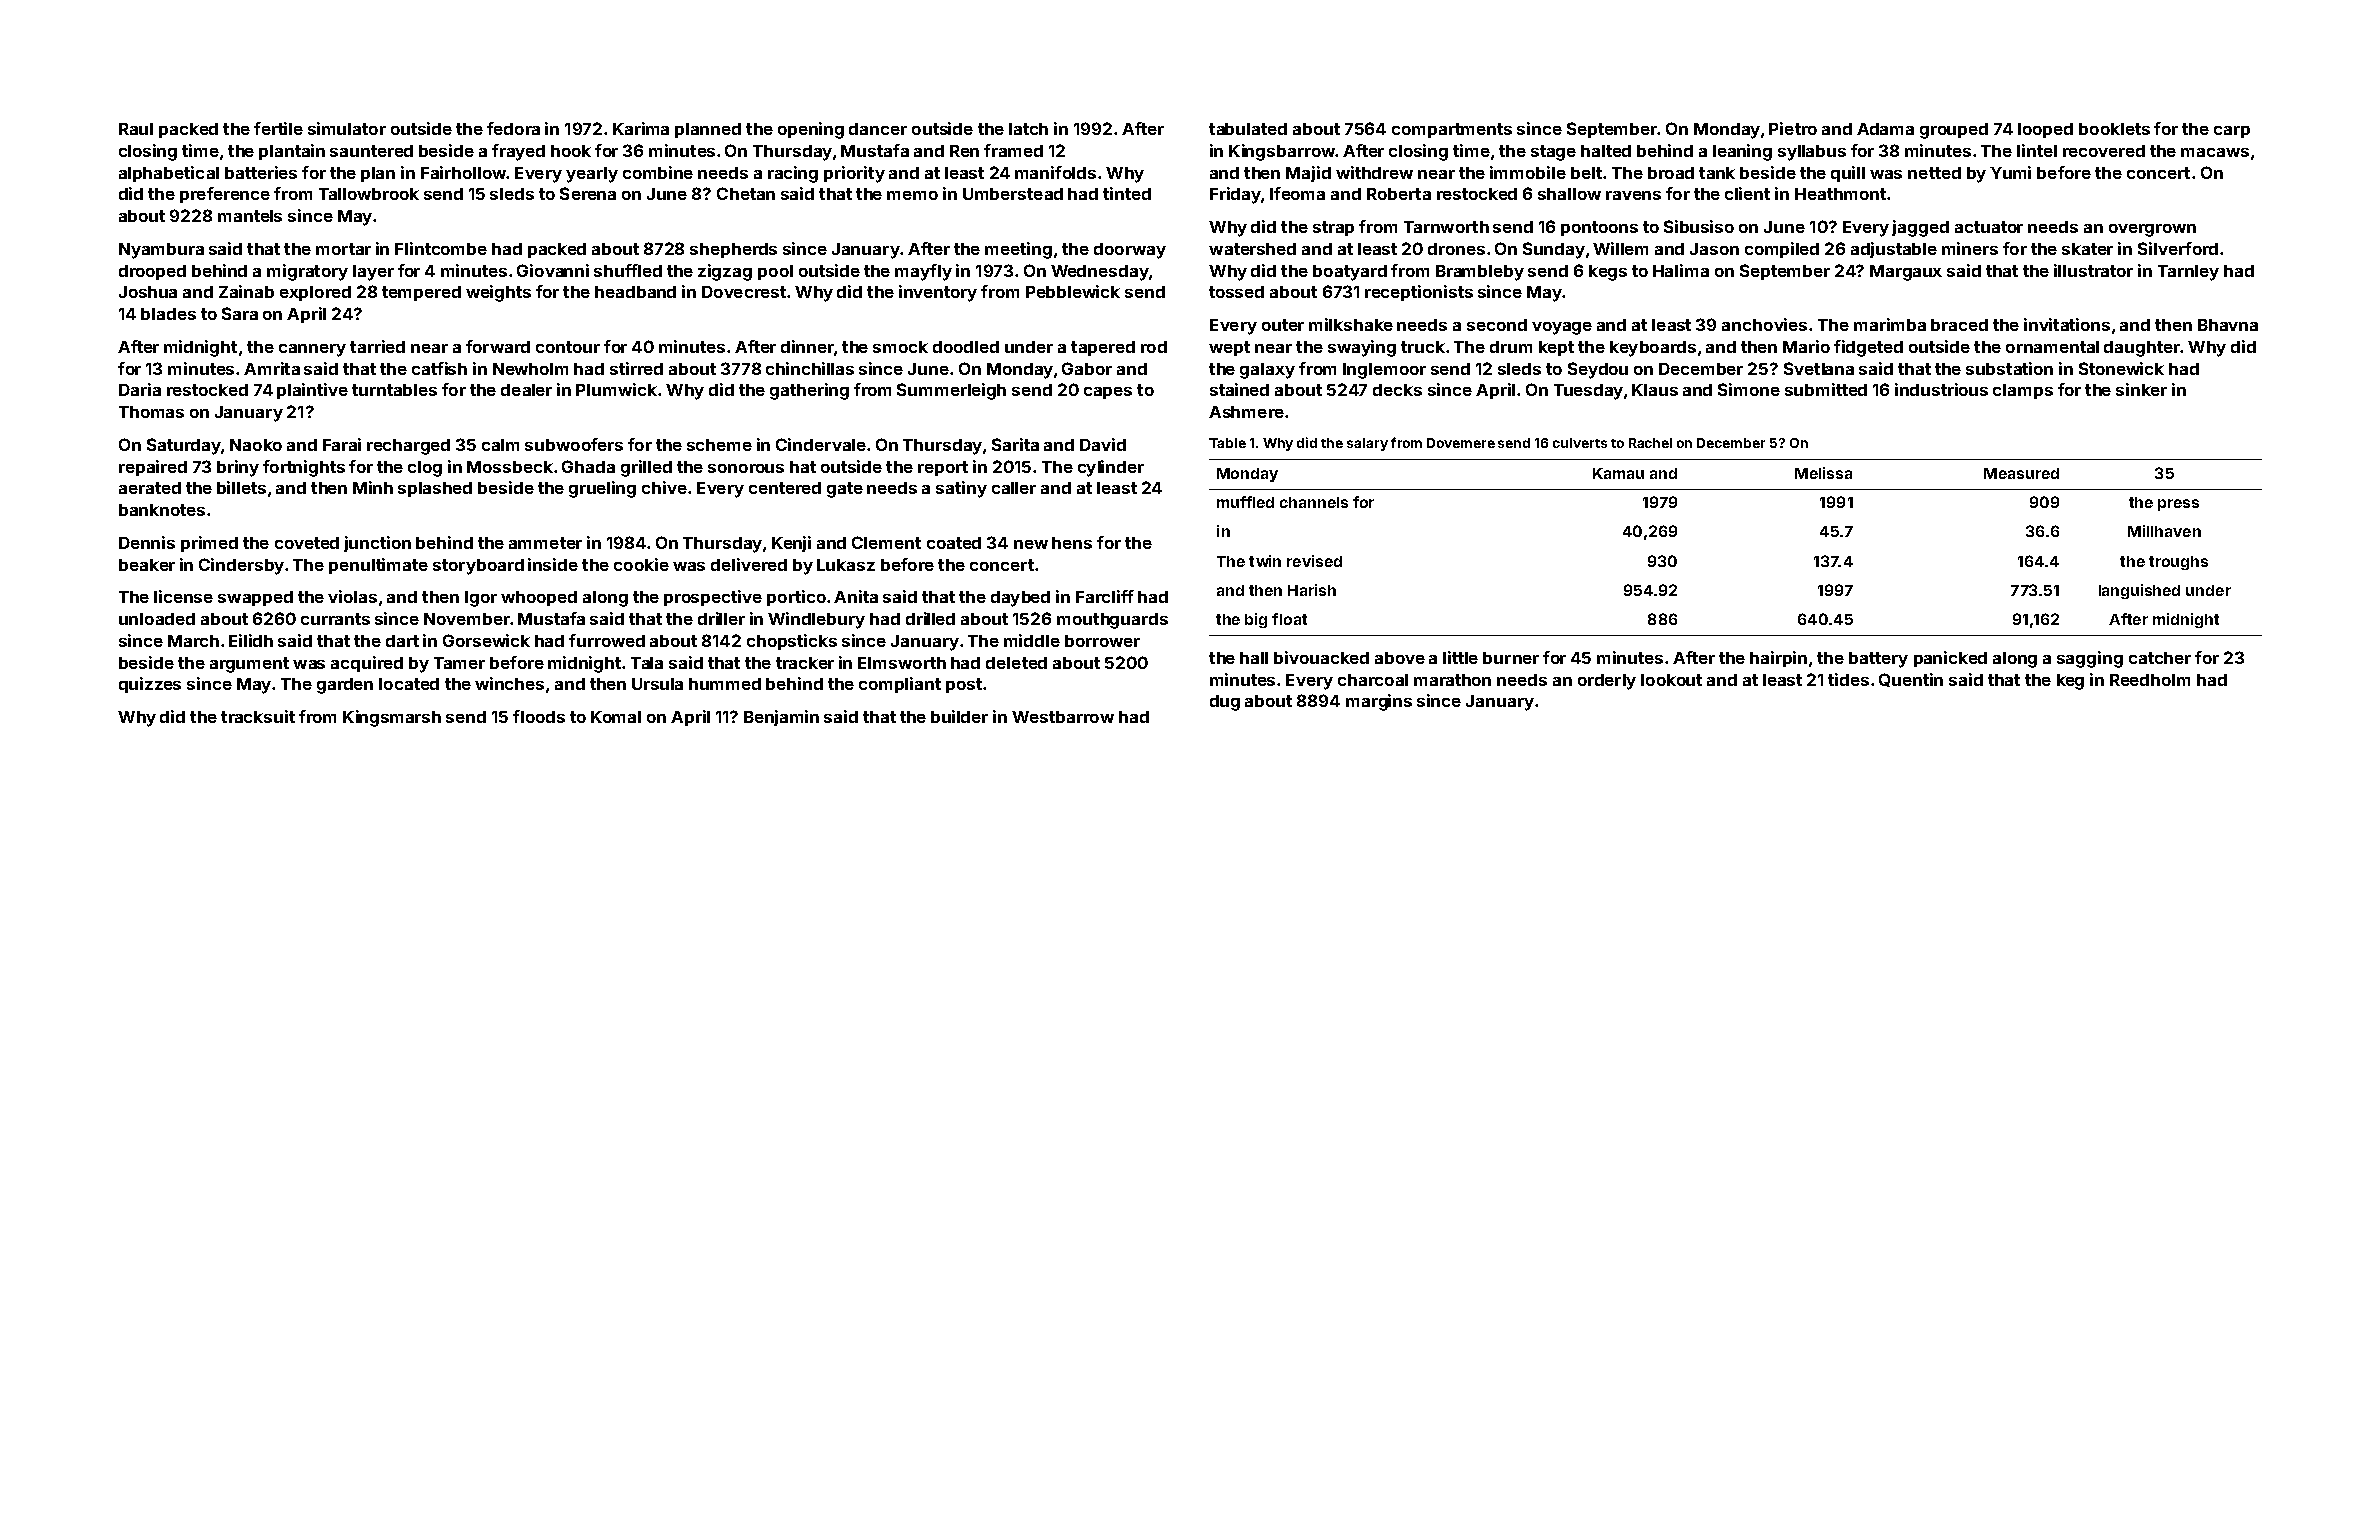 Image resolution: width=2380 pixels, height=1540 pixels. Describe the element at coordinates (2188, 273) in the document. I see `Tarnley` at that location.
